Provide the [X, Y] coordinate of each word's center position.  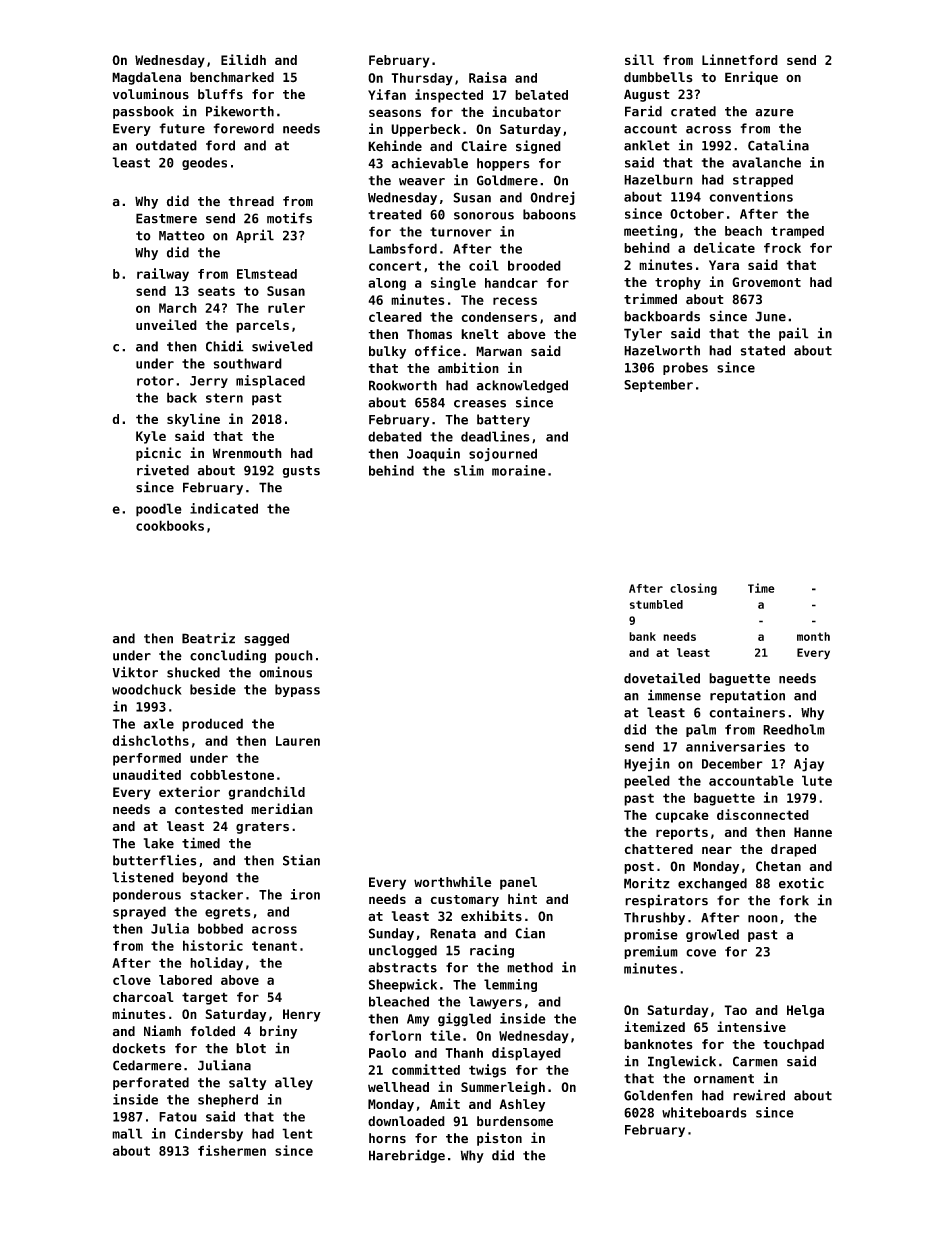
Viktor [135, 672]
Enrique [751, 78]
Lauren [298, 741]
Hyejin [647, 765]
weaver [422, 182]
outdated [166, 145]
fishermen [232, 1150]
